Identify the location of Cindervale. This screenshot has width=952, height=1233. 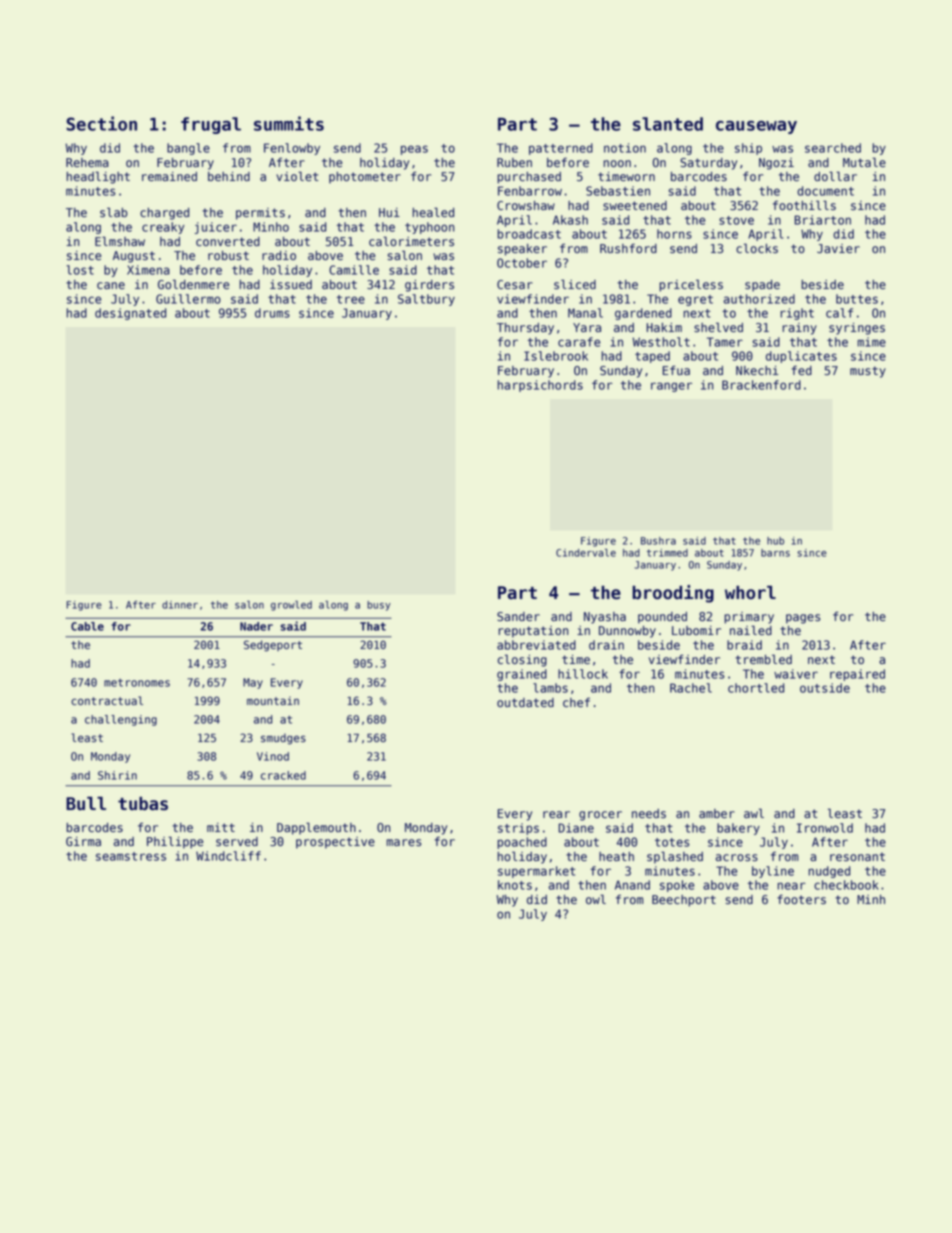
(586, 552).
